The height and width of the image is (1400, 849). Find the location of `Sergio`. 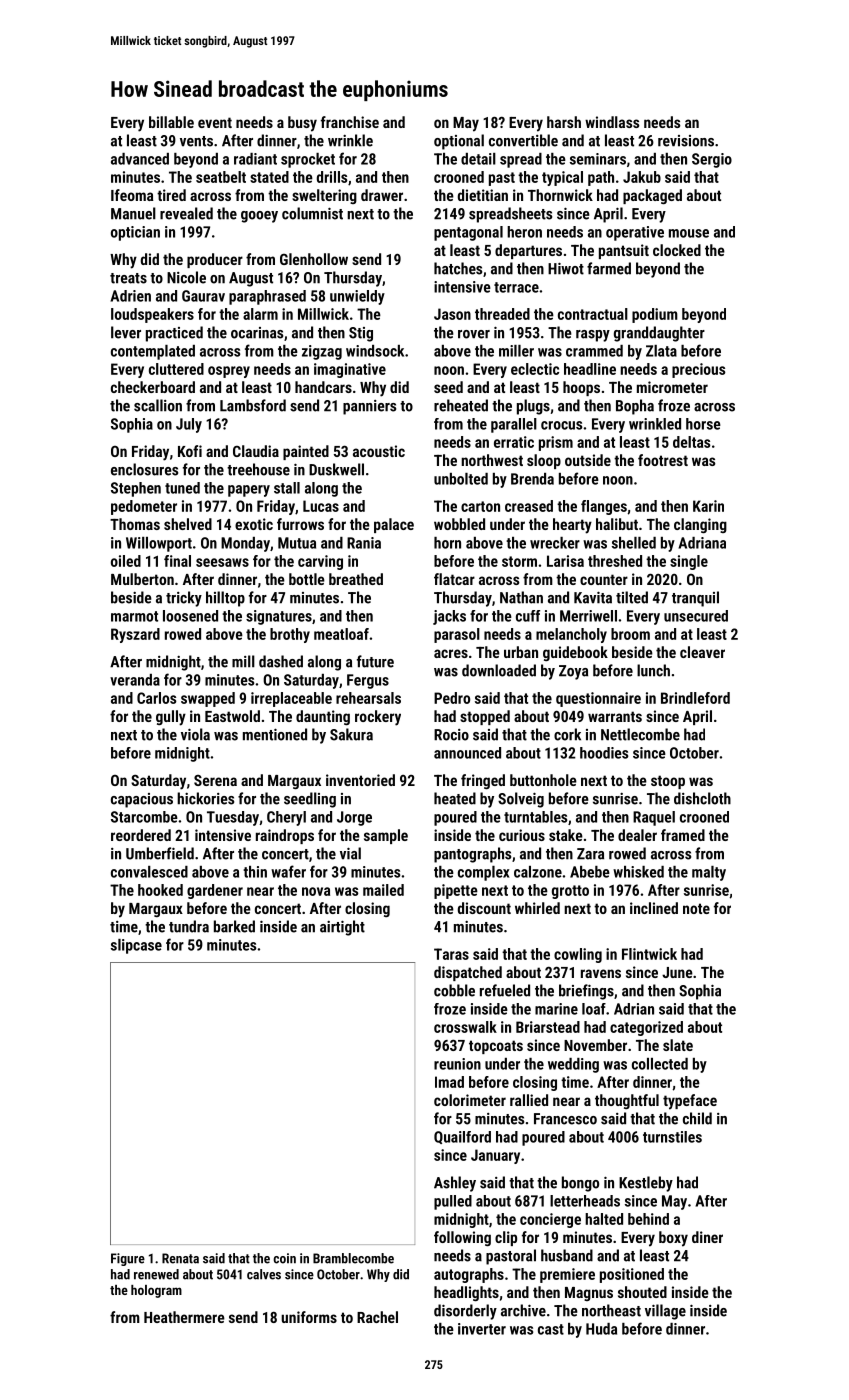

Sergio is located at coordinates (712, 160).
